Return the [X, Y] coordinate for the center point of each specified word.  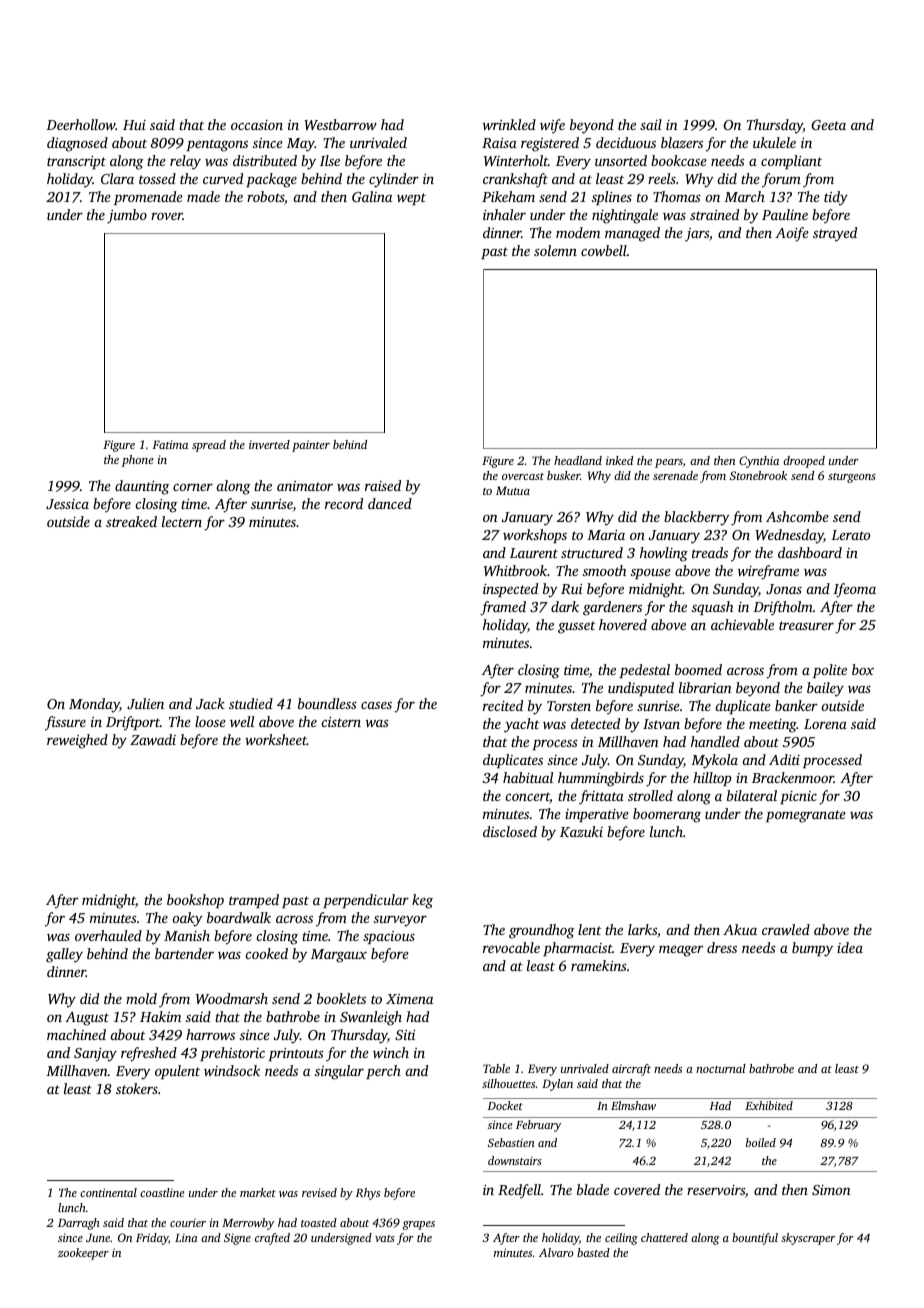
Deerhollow [81, 124]
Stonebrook [758, 475]
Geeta [829, 125]
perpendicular [366, 901]
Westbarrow [340, 124]
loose [210, 721]
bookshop [195, 901]
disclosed [510, 831]
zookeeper [83, 1254]
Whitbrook [515, 570]
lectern [182, 521]
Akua [740, 929]
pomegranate [806, 816]
